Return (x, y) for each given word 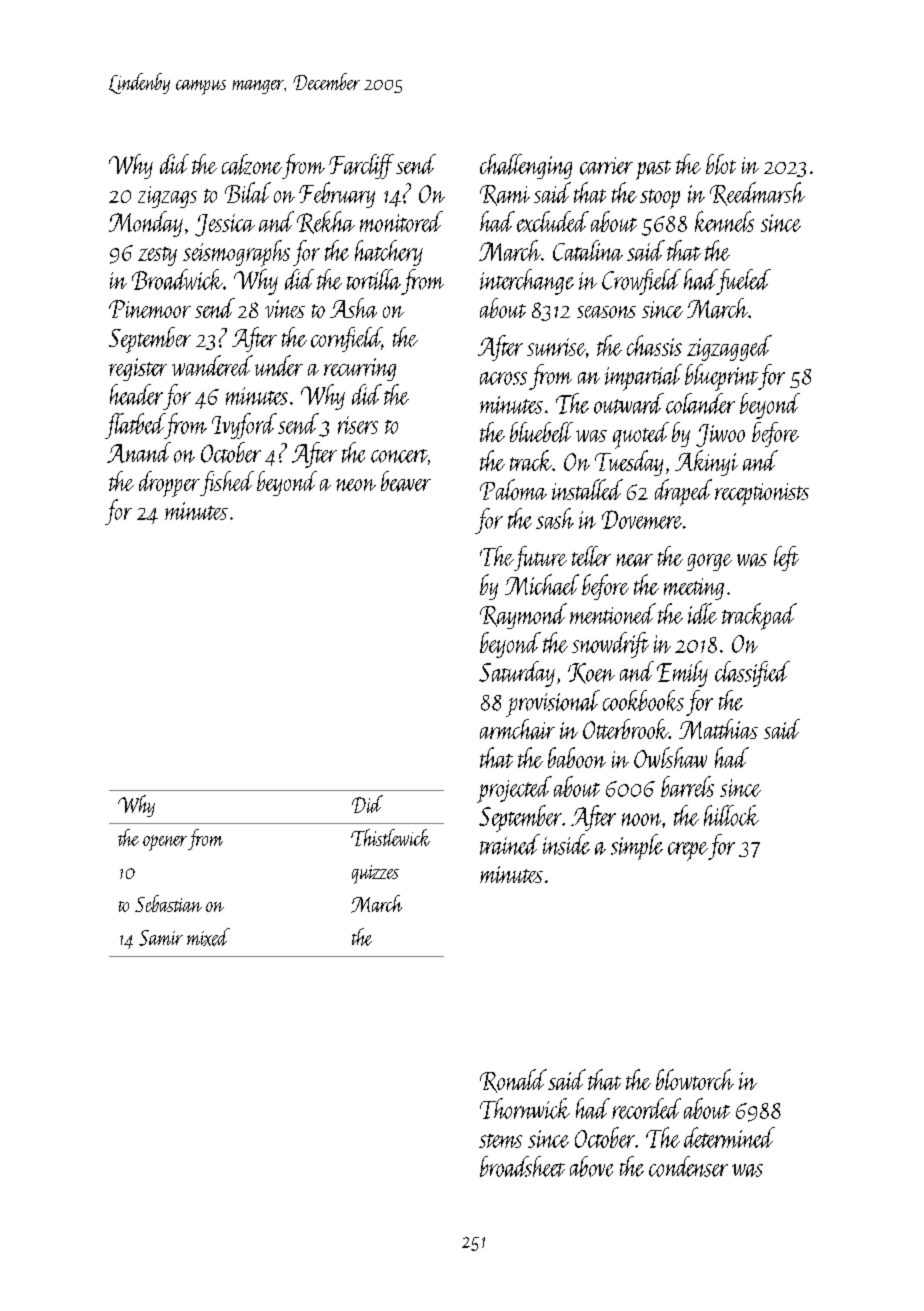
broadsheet (522, 1166)
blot (721, 164)
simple (637, 847)
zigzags (167, 197)
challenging (526, 166)
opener (165, 843)
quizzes (375, 874)
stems (500, 1141)
